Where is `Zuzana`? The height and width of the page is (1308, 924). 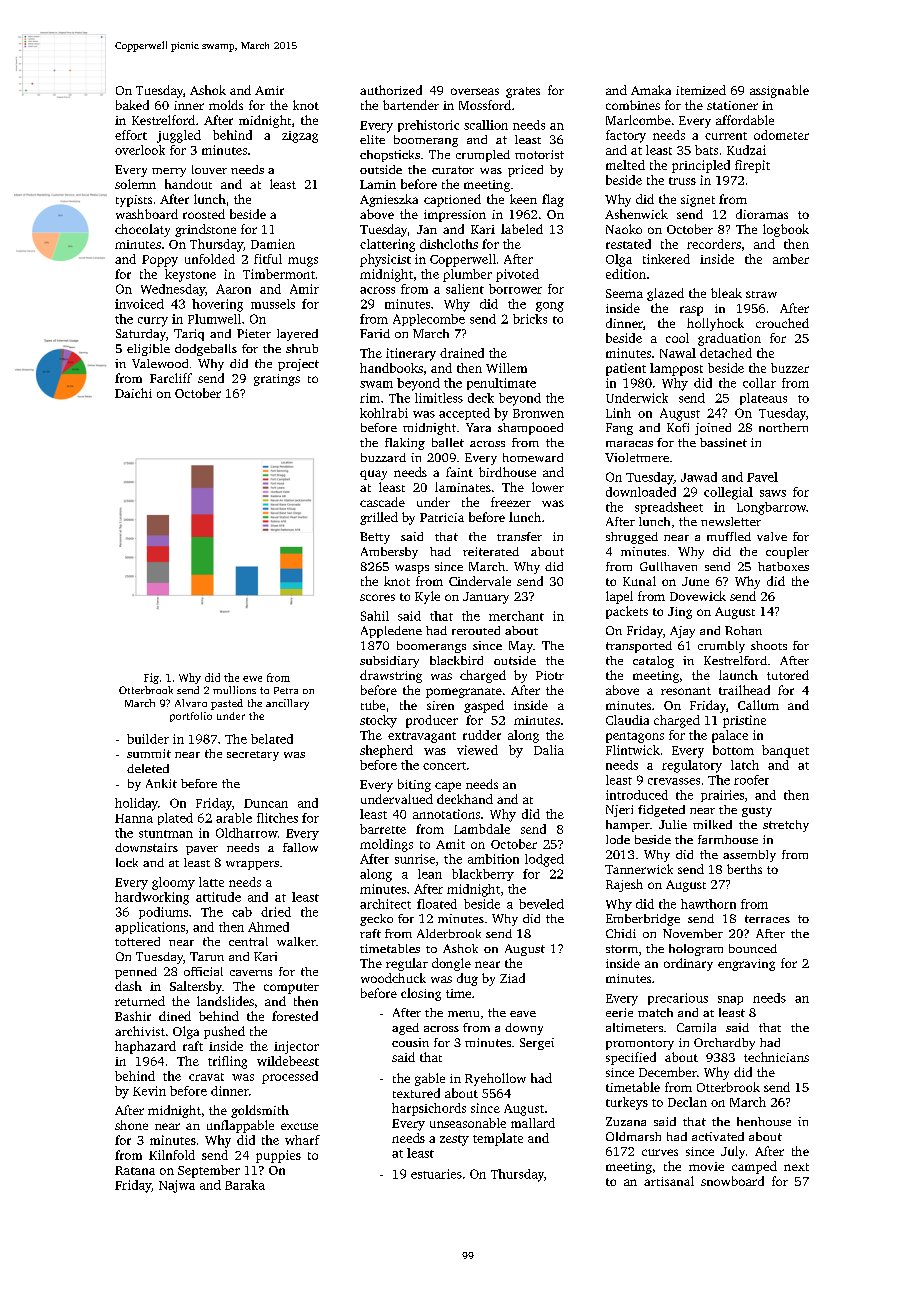 Zuzana is located at coordinates (626, 1121).
